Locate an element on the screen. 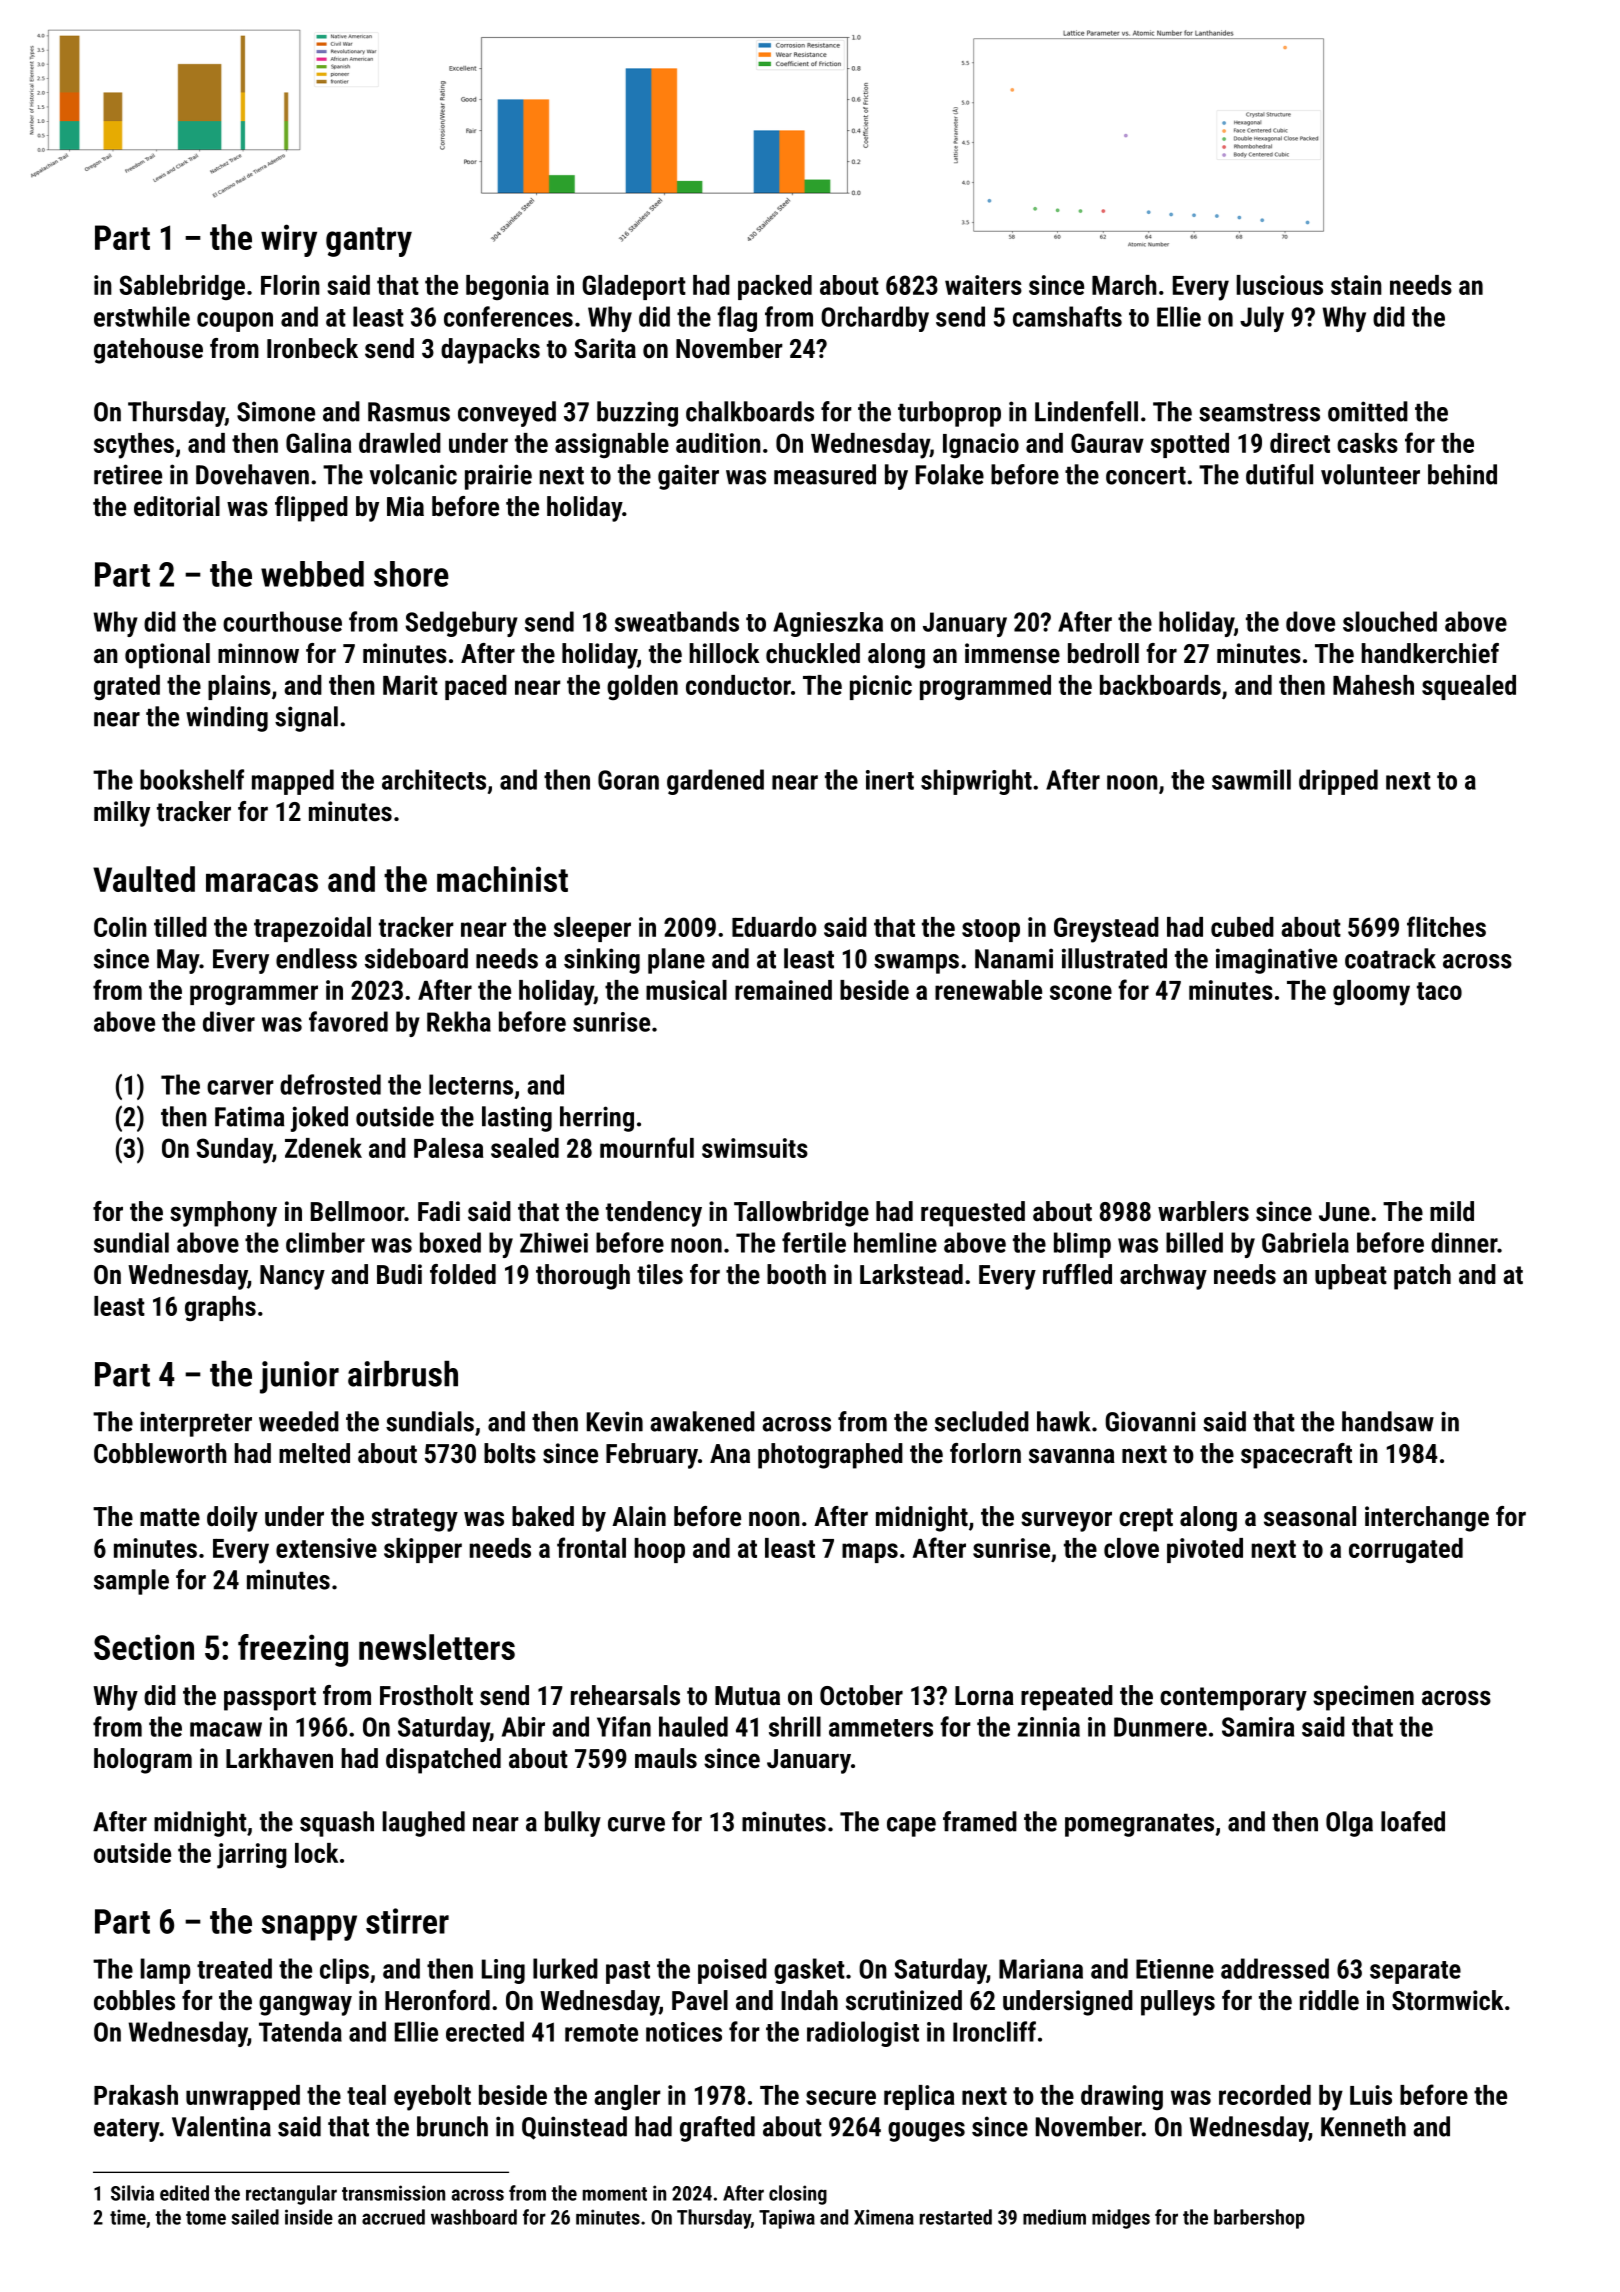  dinner is located at coordinates (1464, 1242).
